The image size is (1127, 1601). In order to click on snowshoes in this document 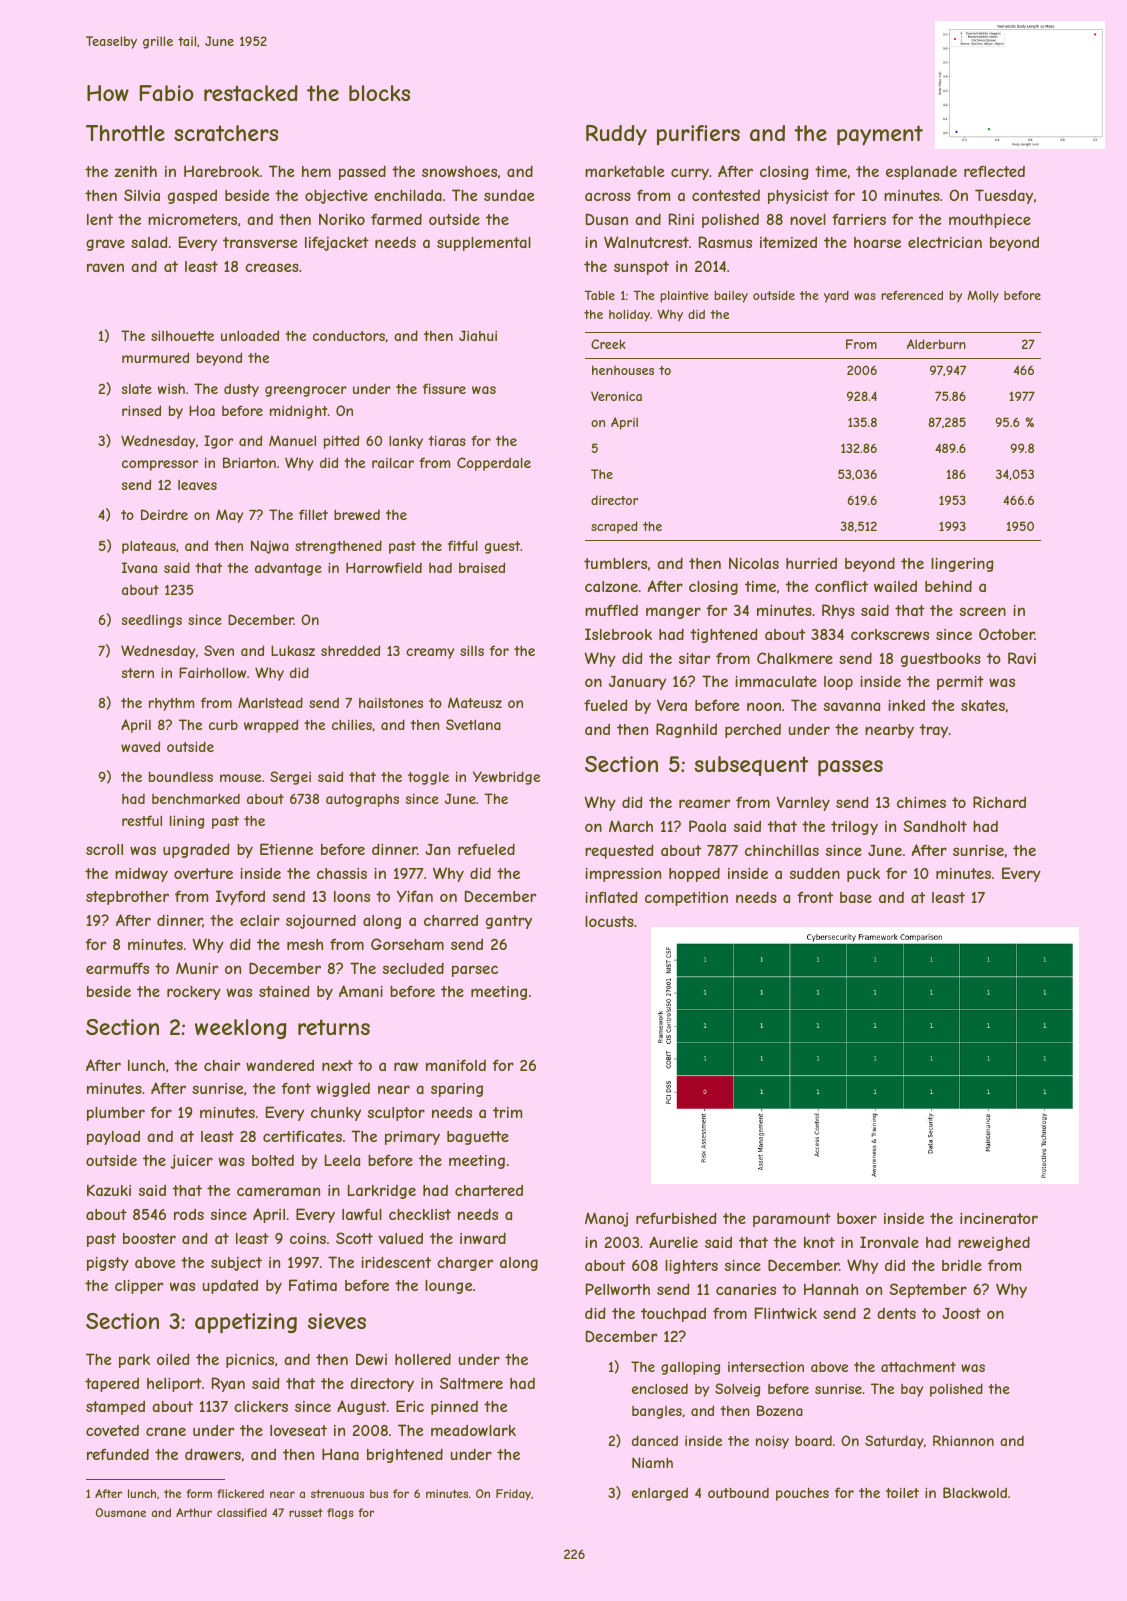, I will do `click(459, 171)`.
